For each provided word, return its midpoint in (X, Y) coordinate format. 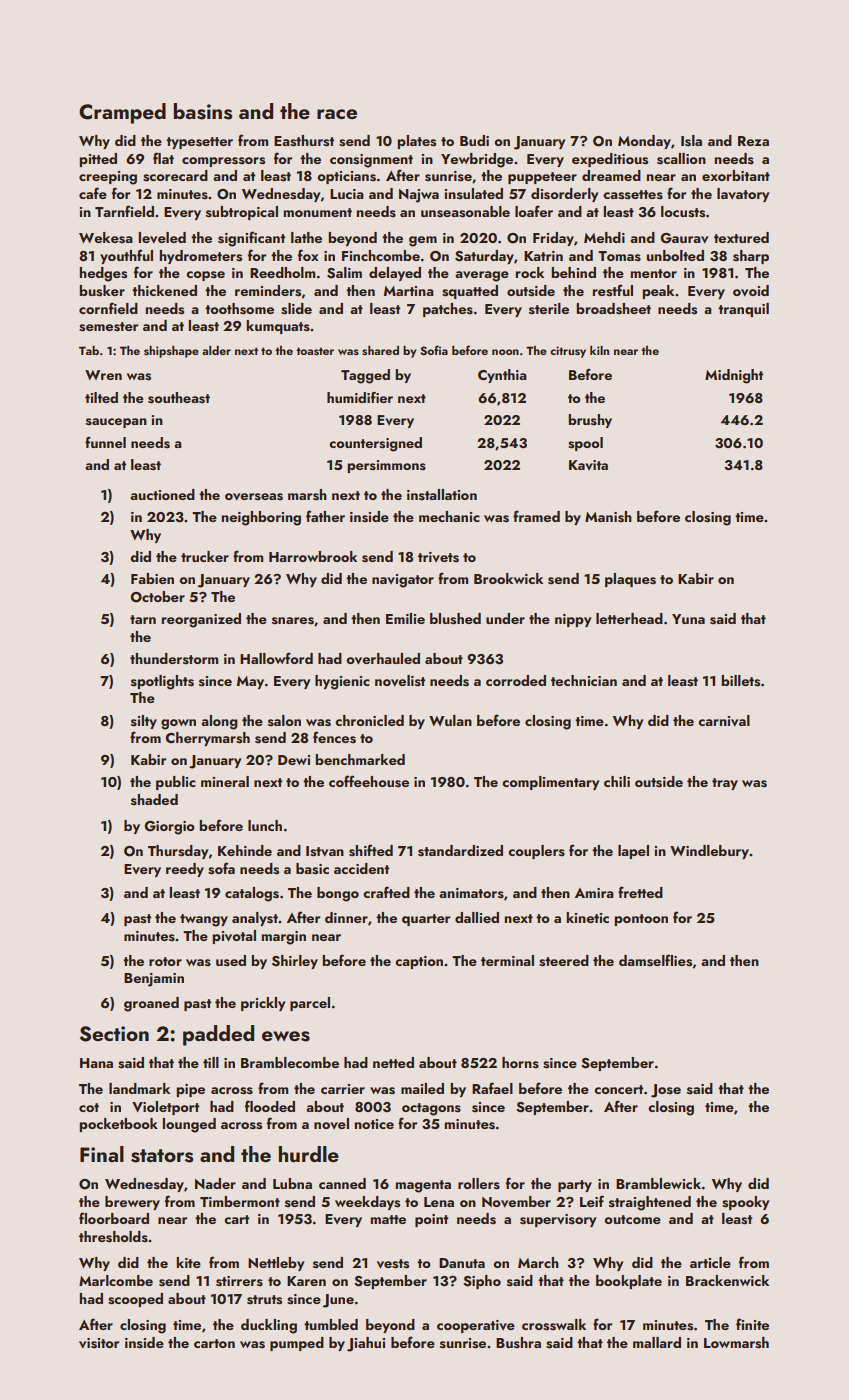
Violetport (165, 1108)
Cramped (122, 113)
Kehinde (245, 850)
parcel (310, 1004)
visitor (99, 1343)
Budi (474, 140)
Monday (644, 142)
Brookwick (508, 578)
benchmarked (360, 759)
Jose (666, 1091)
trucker (205, 556)
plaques (630, 580)
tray (725, 784)
